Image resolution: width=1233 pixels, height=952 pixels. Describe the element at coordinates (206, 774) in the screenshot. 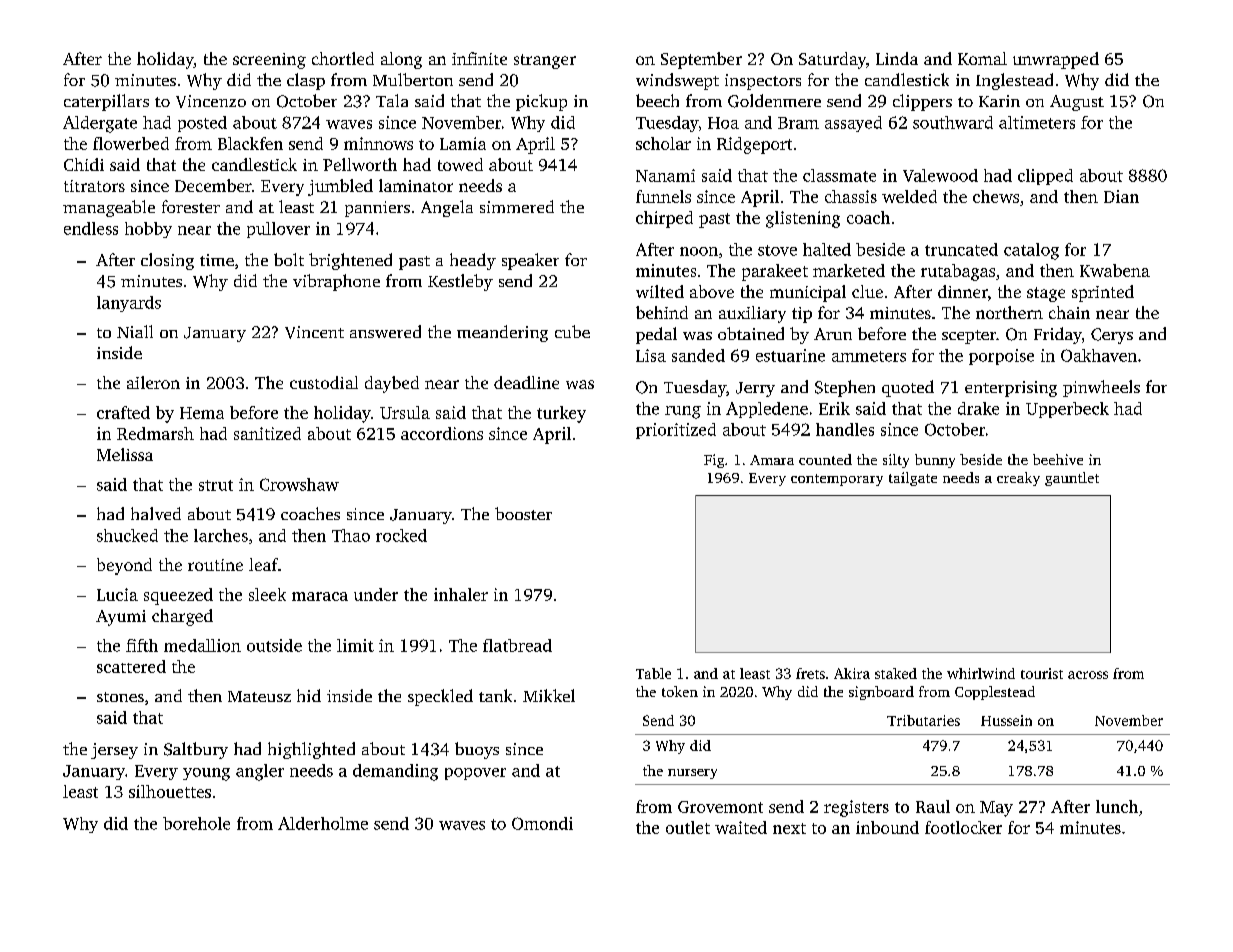

I see `young` at that location.
